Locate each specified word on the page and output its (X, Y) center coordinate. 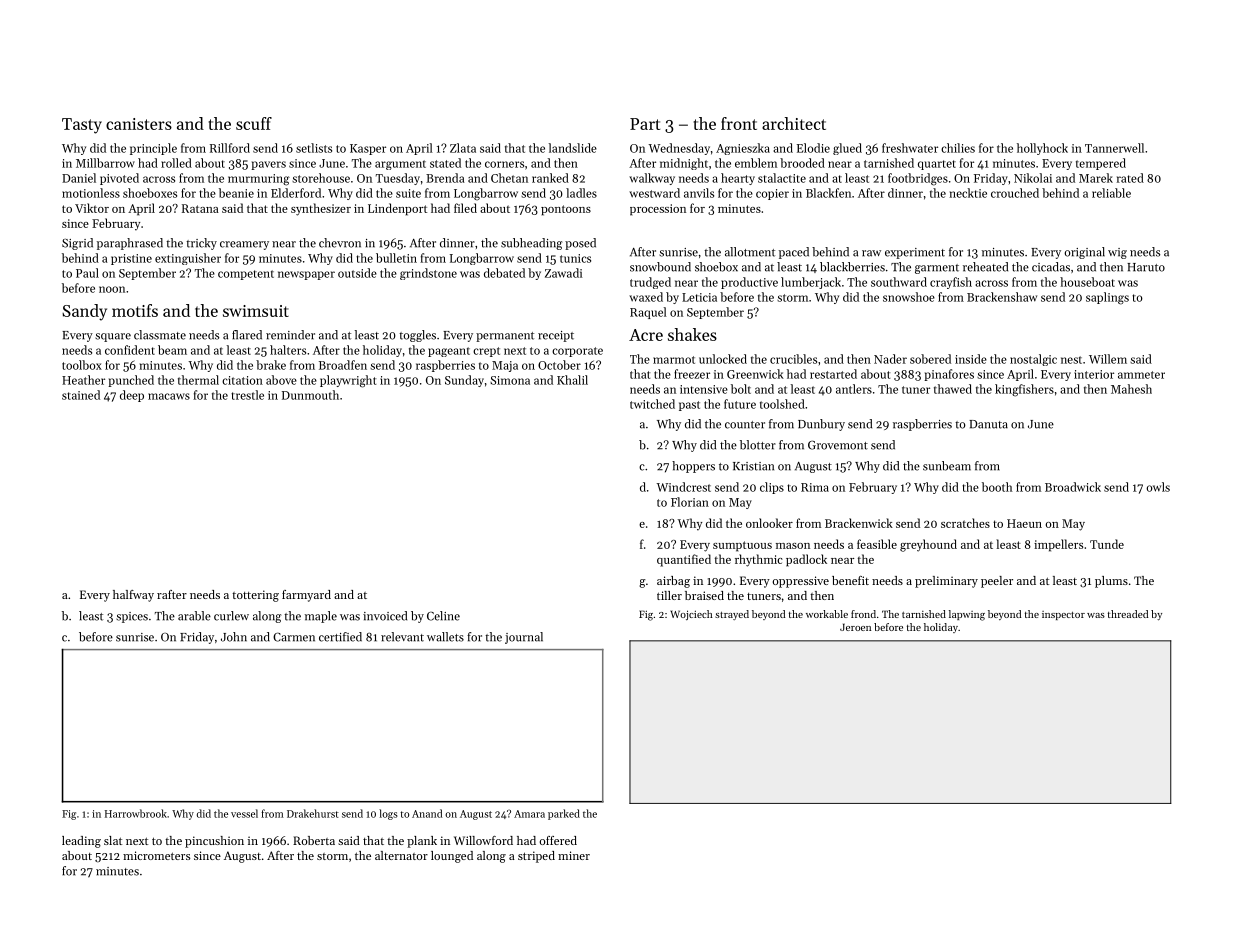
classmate (160, 335)
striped (536, 857)
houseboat (1087, 282)
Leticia (699, 297)
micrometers (156, 855)
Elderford (296, 193)
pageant (449, 352)
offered (558, 840)
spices (132, 617)
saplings (1107, 298)
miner (574, 855)
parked (564, 814)
